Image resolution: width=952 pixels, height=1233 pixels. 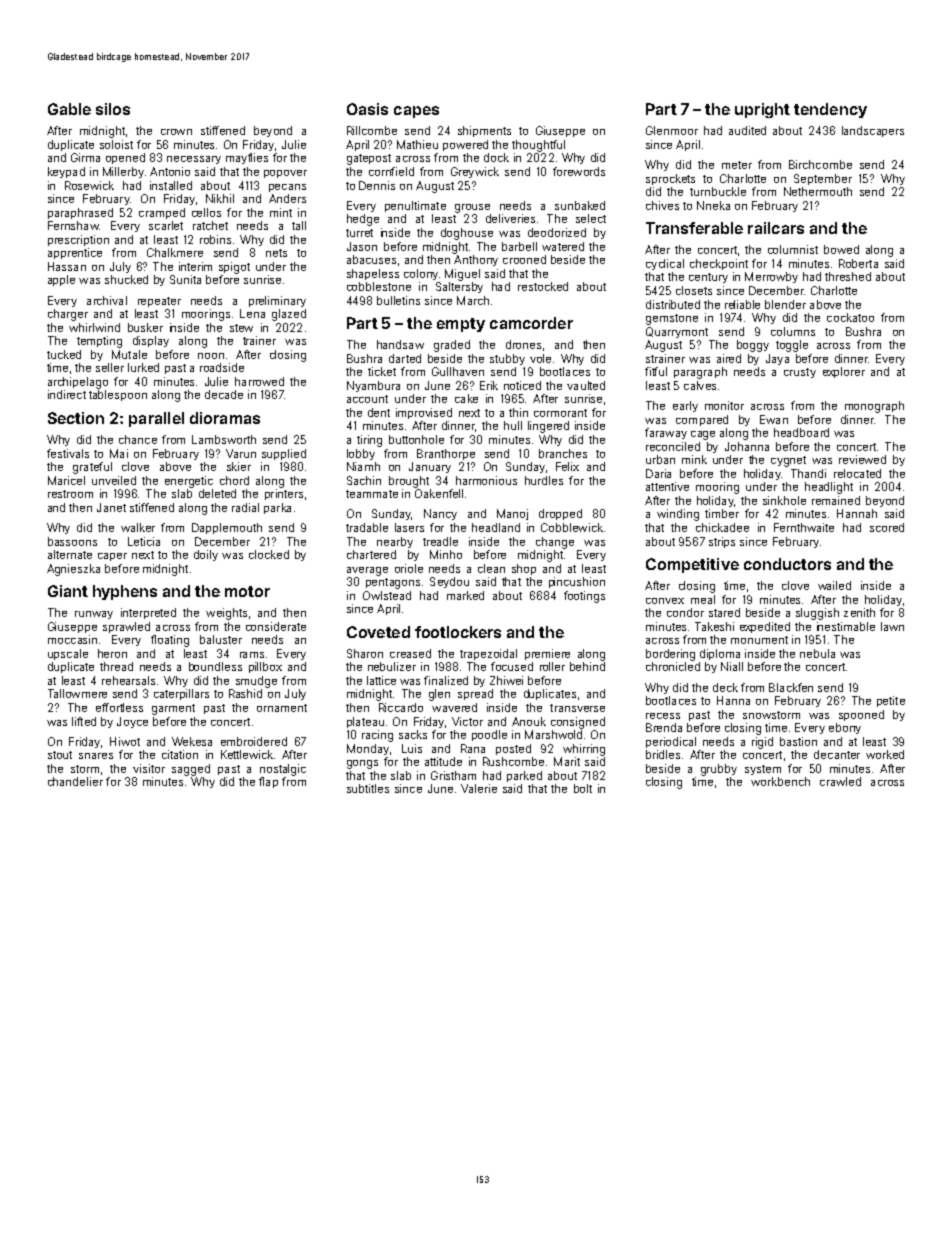 I want to click on parallel, so click(x=156, y=419).
